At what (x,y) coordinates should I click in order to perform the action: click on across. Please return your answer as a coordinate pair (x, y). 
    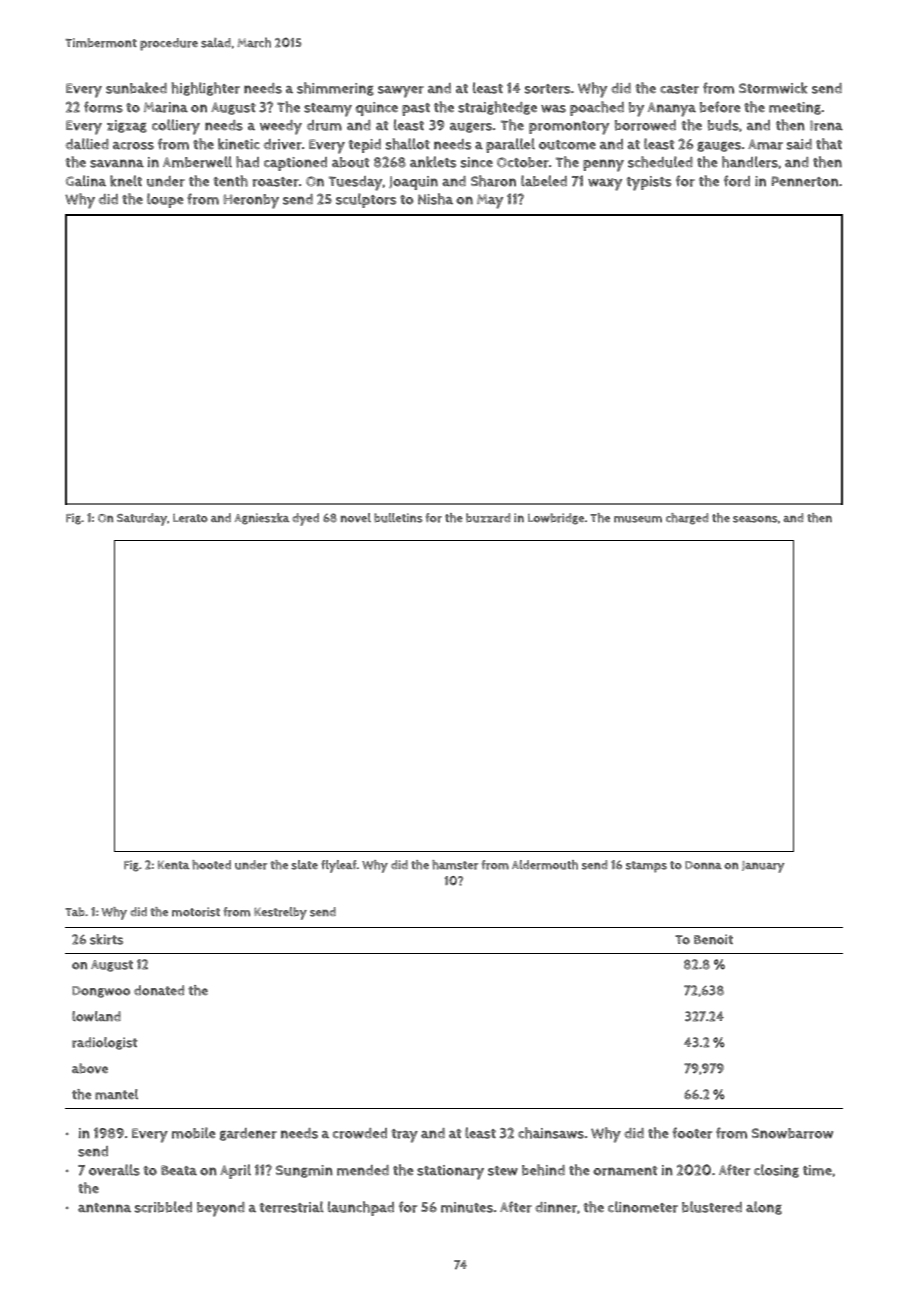
    Looking at the image, I should click on (133, 146).
